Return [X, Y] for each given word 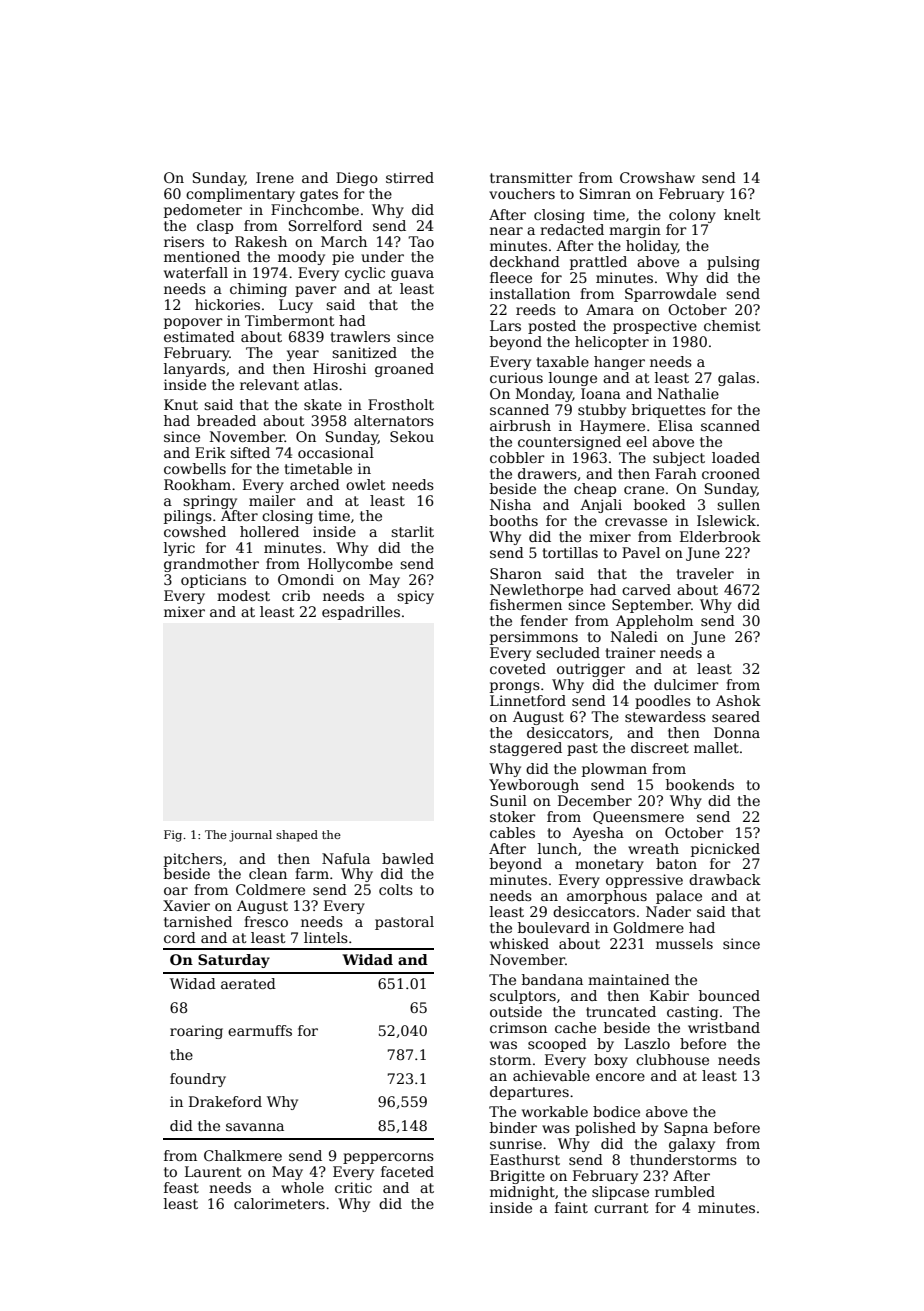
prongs [515, 687]
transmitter [531, 177]
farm [312, 873]
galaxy [692, 1145]
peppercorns [388, 1158]
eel [636, 441]
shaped [297, 836]
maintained [629, 979]
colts [396, 889]
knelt [742, 214]
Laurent [213, 1171]
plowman [614, 770]
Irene [275, 177]
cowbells [195, 468]
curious [516, 377]
